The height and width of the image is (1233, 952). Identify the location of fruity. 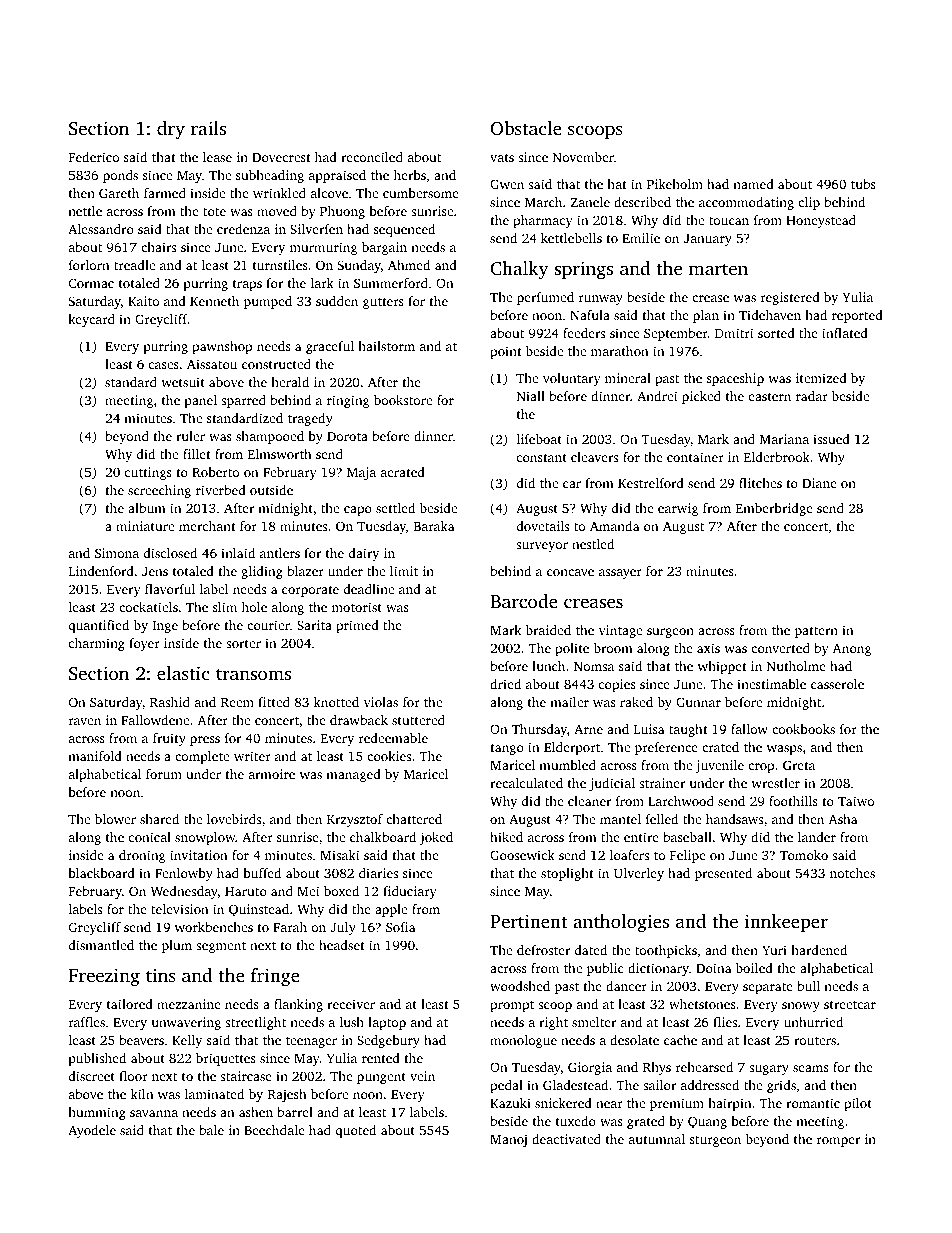
(169, 739).
